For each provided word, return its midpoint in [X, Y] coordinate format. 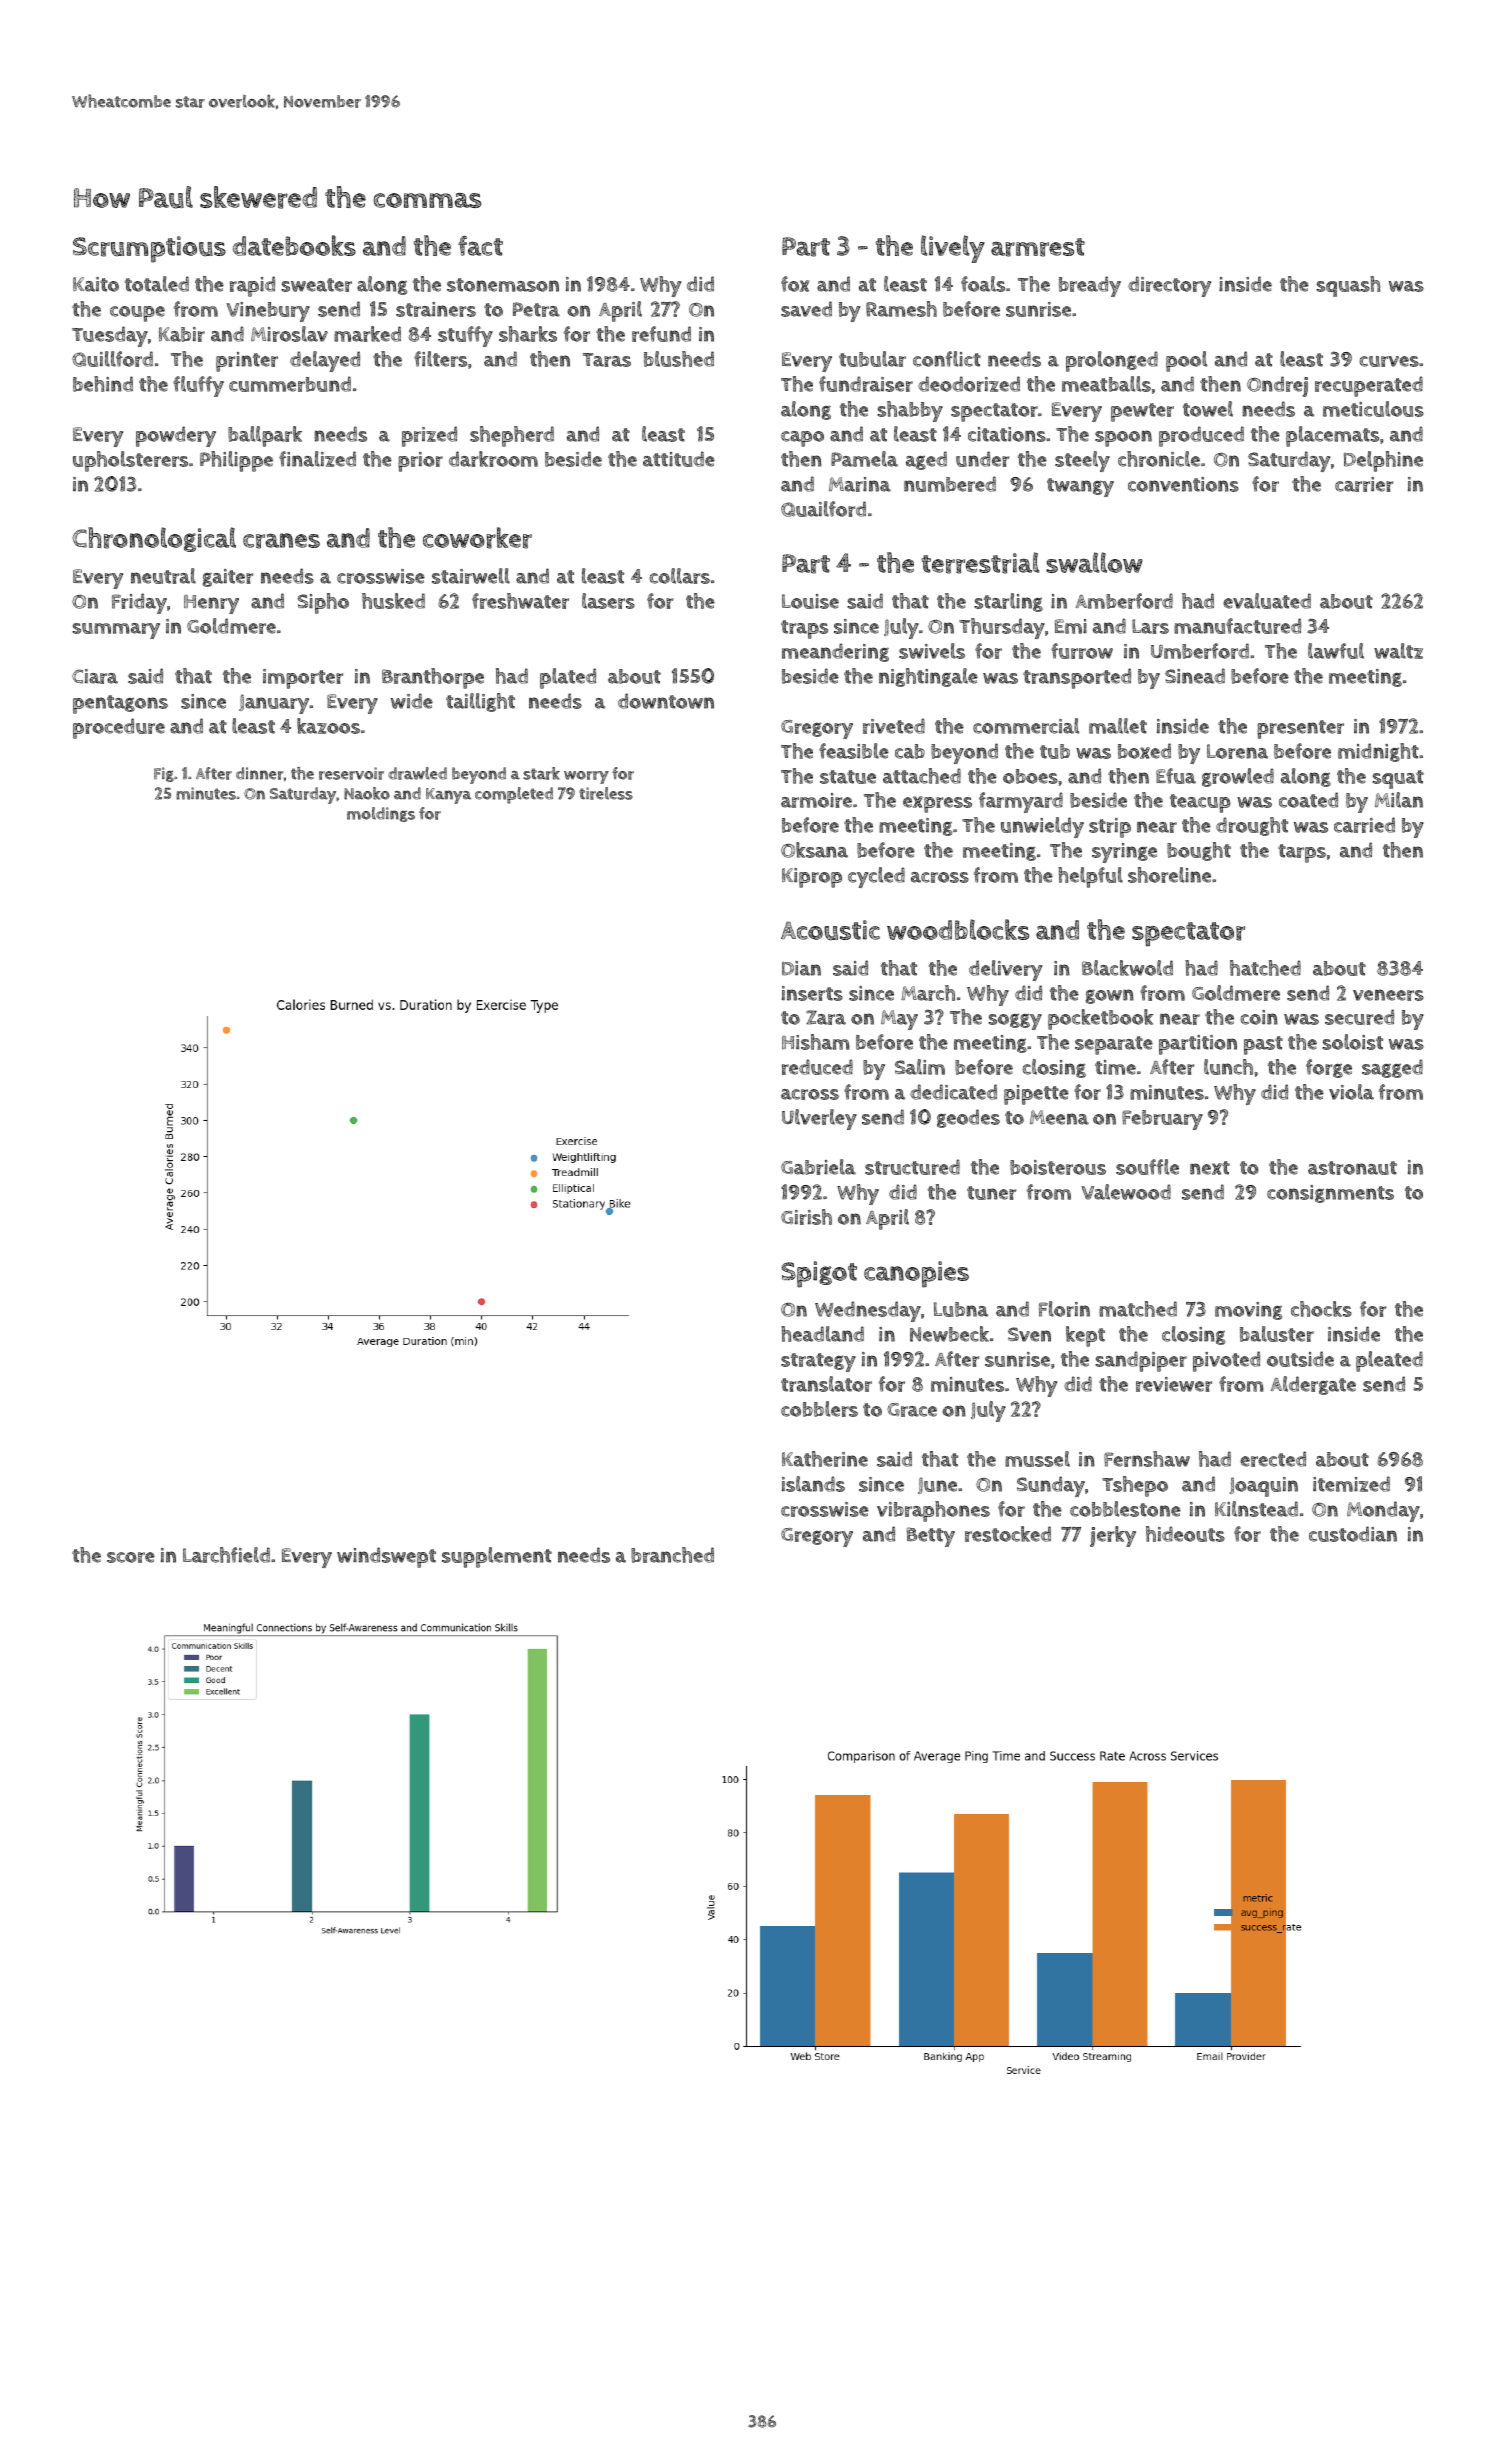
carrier [1364, 484]
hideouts [1185, 1534]
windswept [386, 1557]
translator [826, 1384]
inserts [812, 993]
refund [661, 334]
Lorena [1237, 751]
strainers [436, 309]
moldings [381, 814]
